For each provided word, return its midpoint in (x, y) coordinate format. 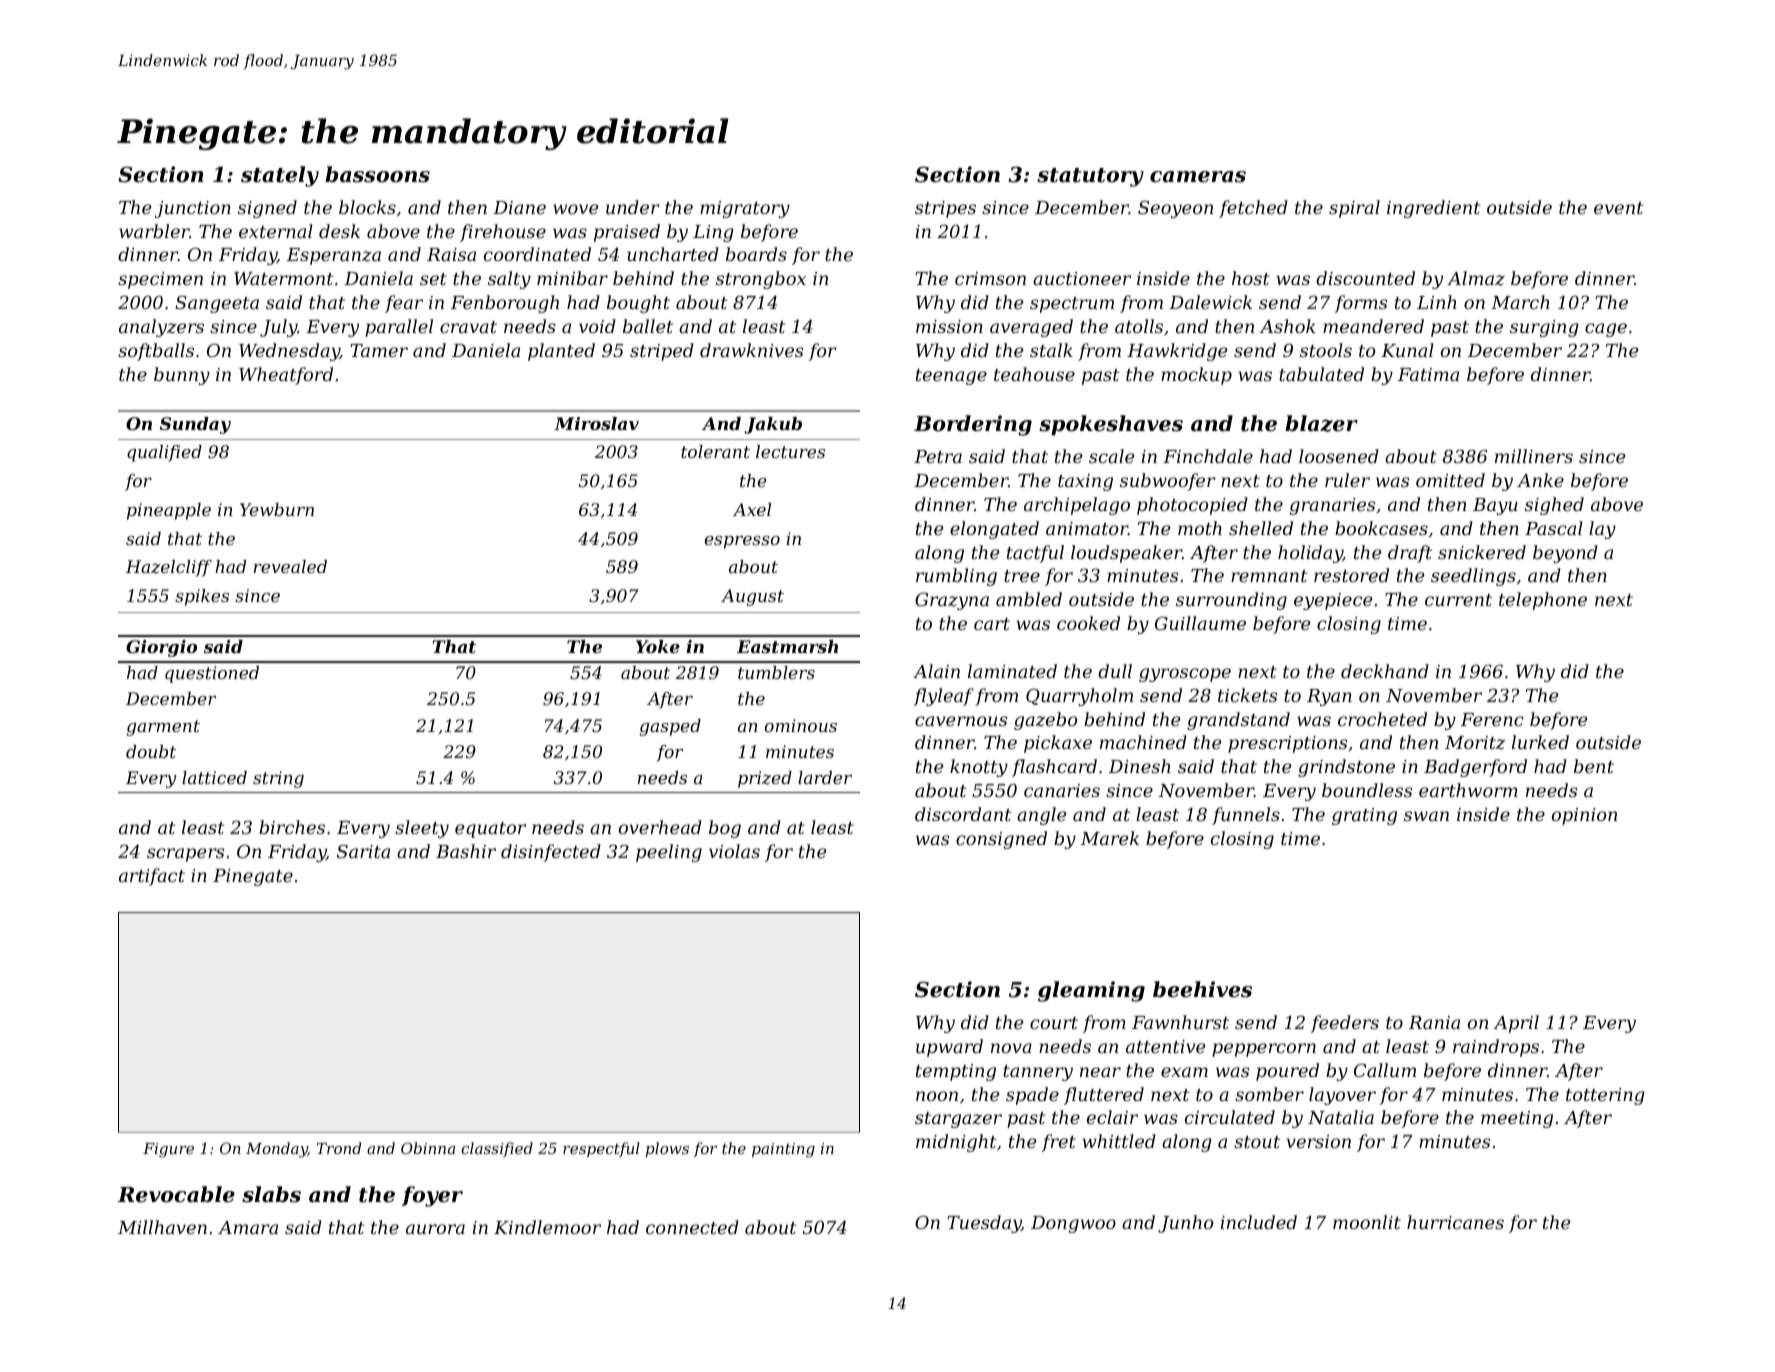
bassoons (377, 174)
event (1618, 208)
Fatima (1428, 374)
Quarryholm (1079, 697)
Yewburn (277, 509)
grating (1364, 816)
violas (734, 851)
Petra (938, 456)
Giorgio (161, 648)
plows (667, 1149)
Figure (168, 1150)
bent (1594, 766)
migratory (745, 209)
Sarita (363, 851)
